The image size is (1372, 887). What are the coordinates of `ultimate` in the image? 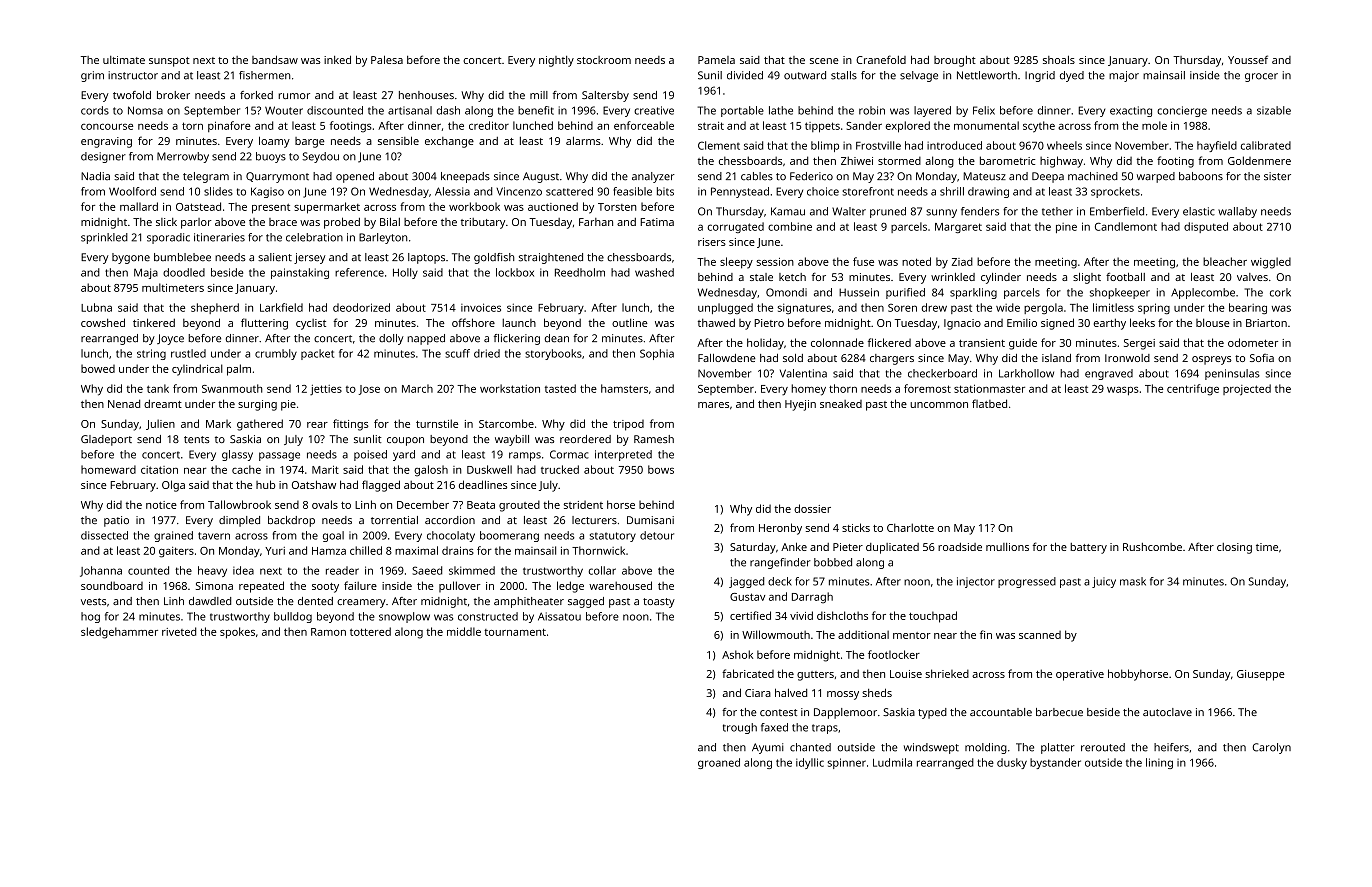 It's located at (124, 60).
